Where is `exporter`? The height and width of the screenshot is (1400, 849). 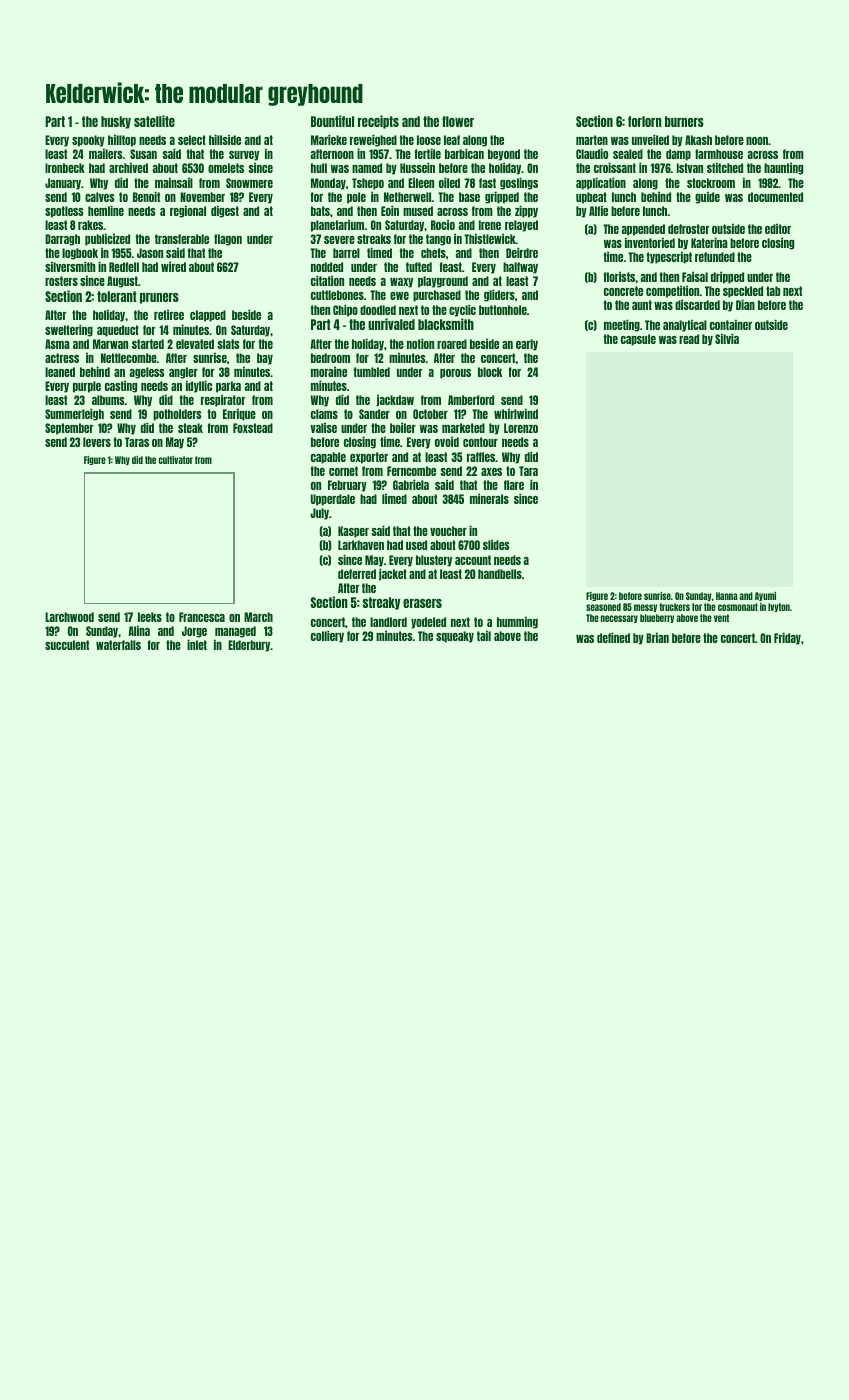
exporter is located at coordinates (369, 458).
